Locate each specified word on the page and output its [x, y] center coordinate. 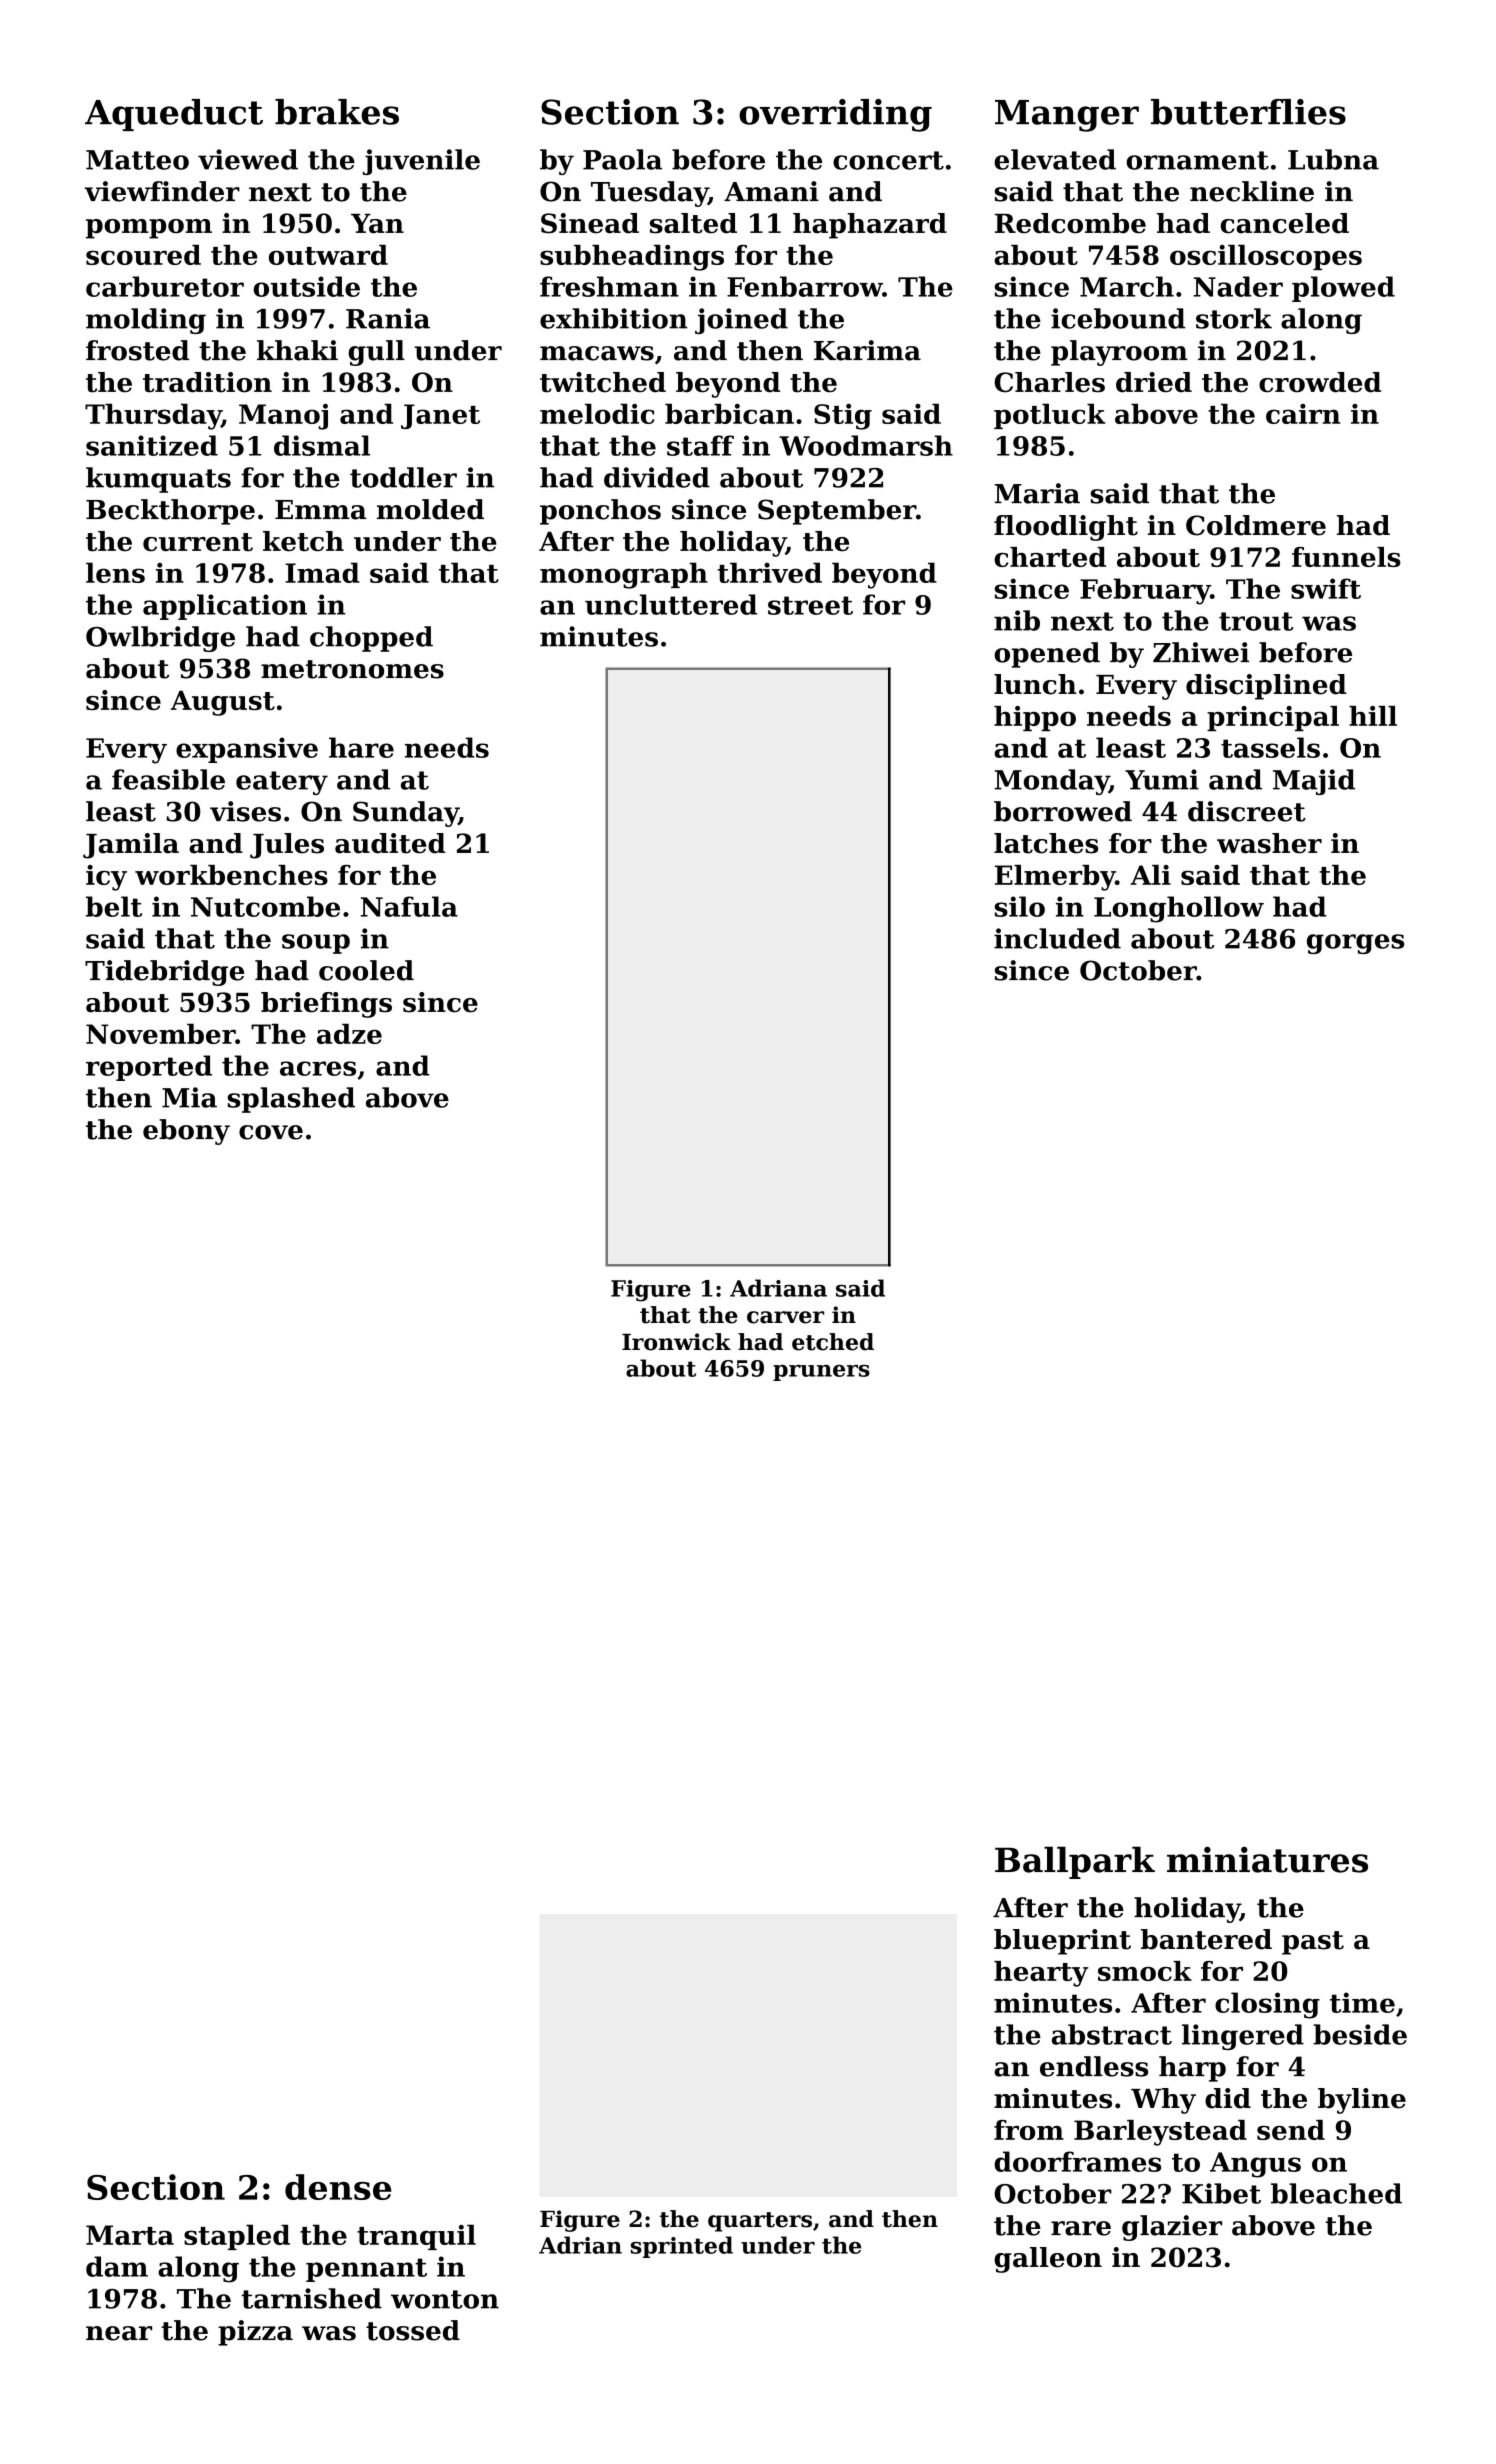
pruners [821, 1373]
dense [338, 2187]
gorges [1355, 944]
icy [106, 878]
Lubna [1333, 159]
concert [888, 160]
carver [785, 1317]
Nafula [409, 906]
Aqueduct [174, 115]
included [1057, 938]
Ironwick [676, 1342]
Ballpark [1075, 1862]
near [119, 2333]
